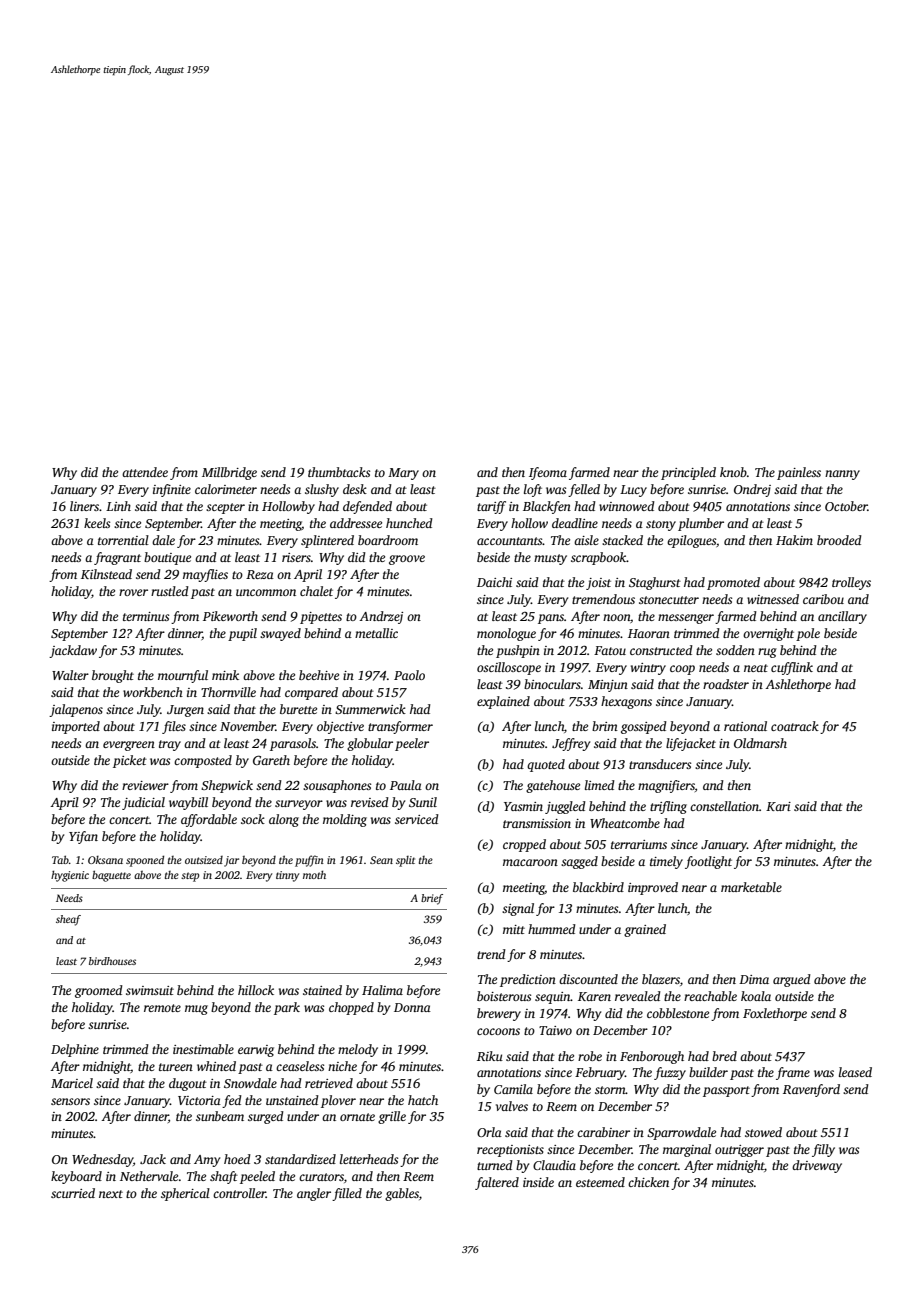 The height and width of the screenshot is (1308, 924). Describe the element at coordinates (402, 1194) in the screenshot. I see `gables` at that location.
